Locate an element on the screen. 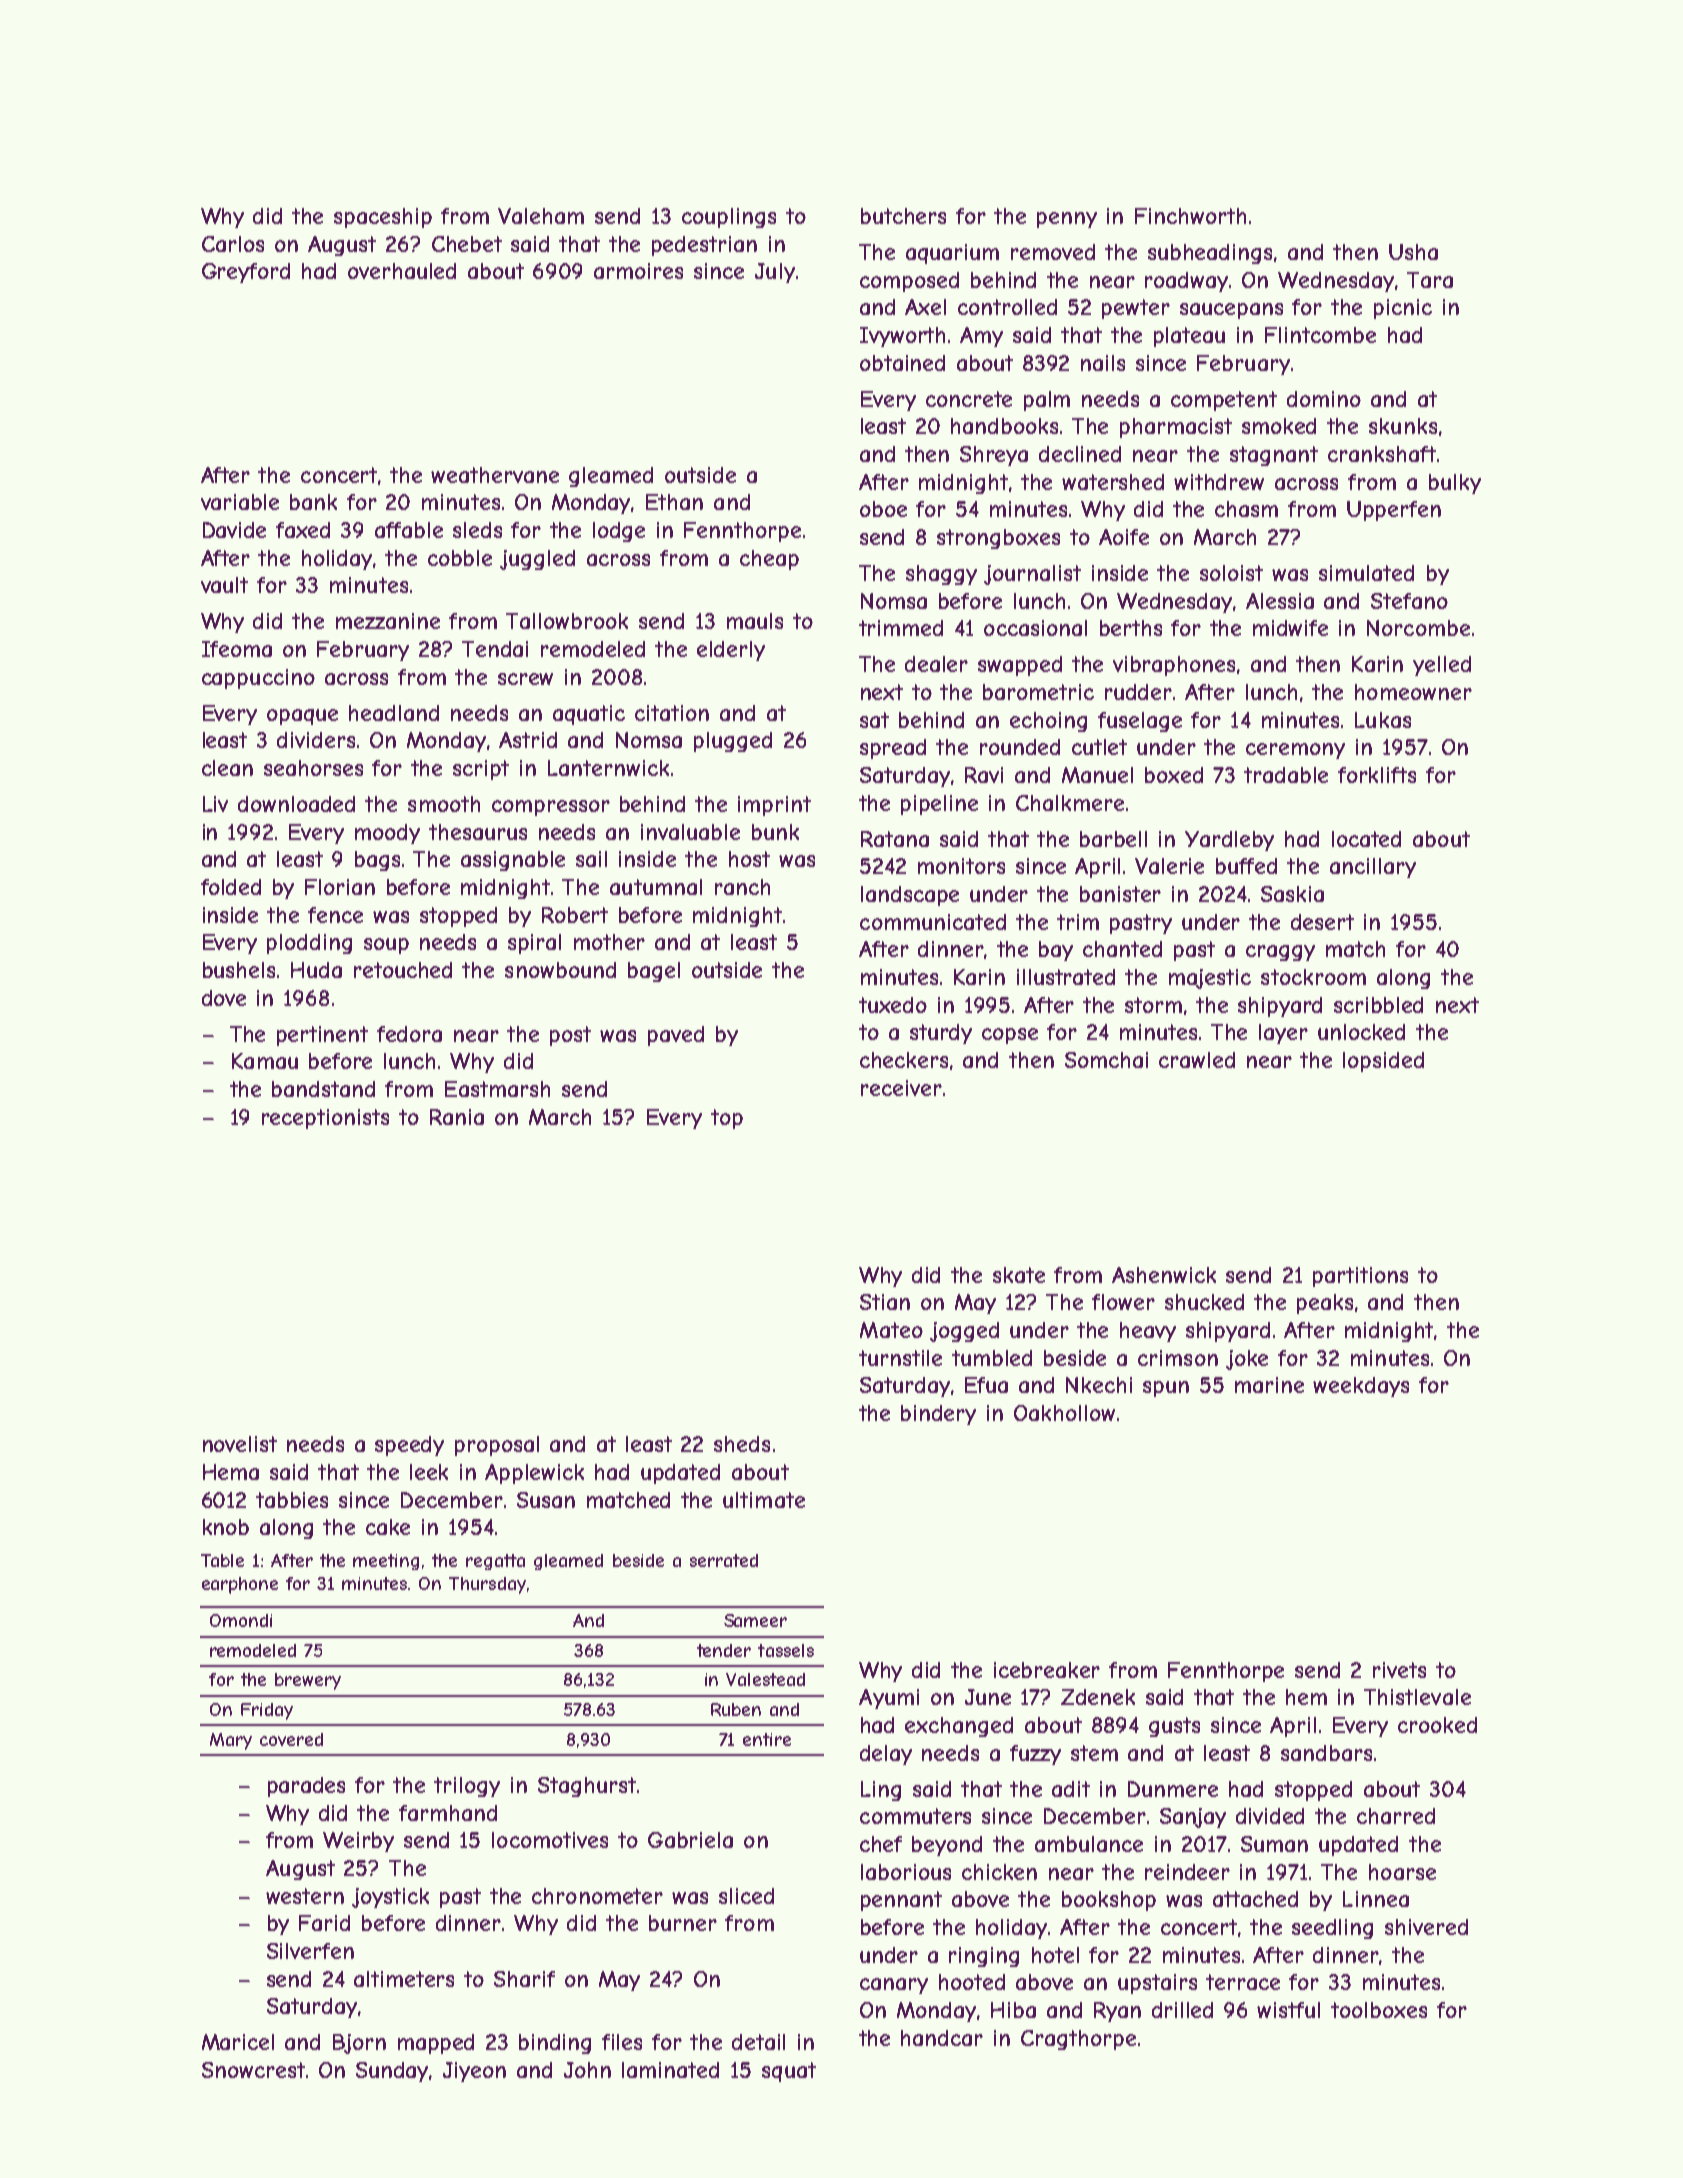 The height and width of the screenshot is (2178, 1683). paved is located at coordinates (676, 1036).
